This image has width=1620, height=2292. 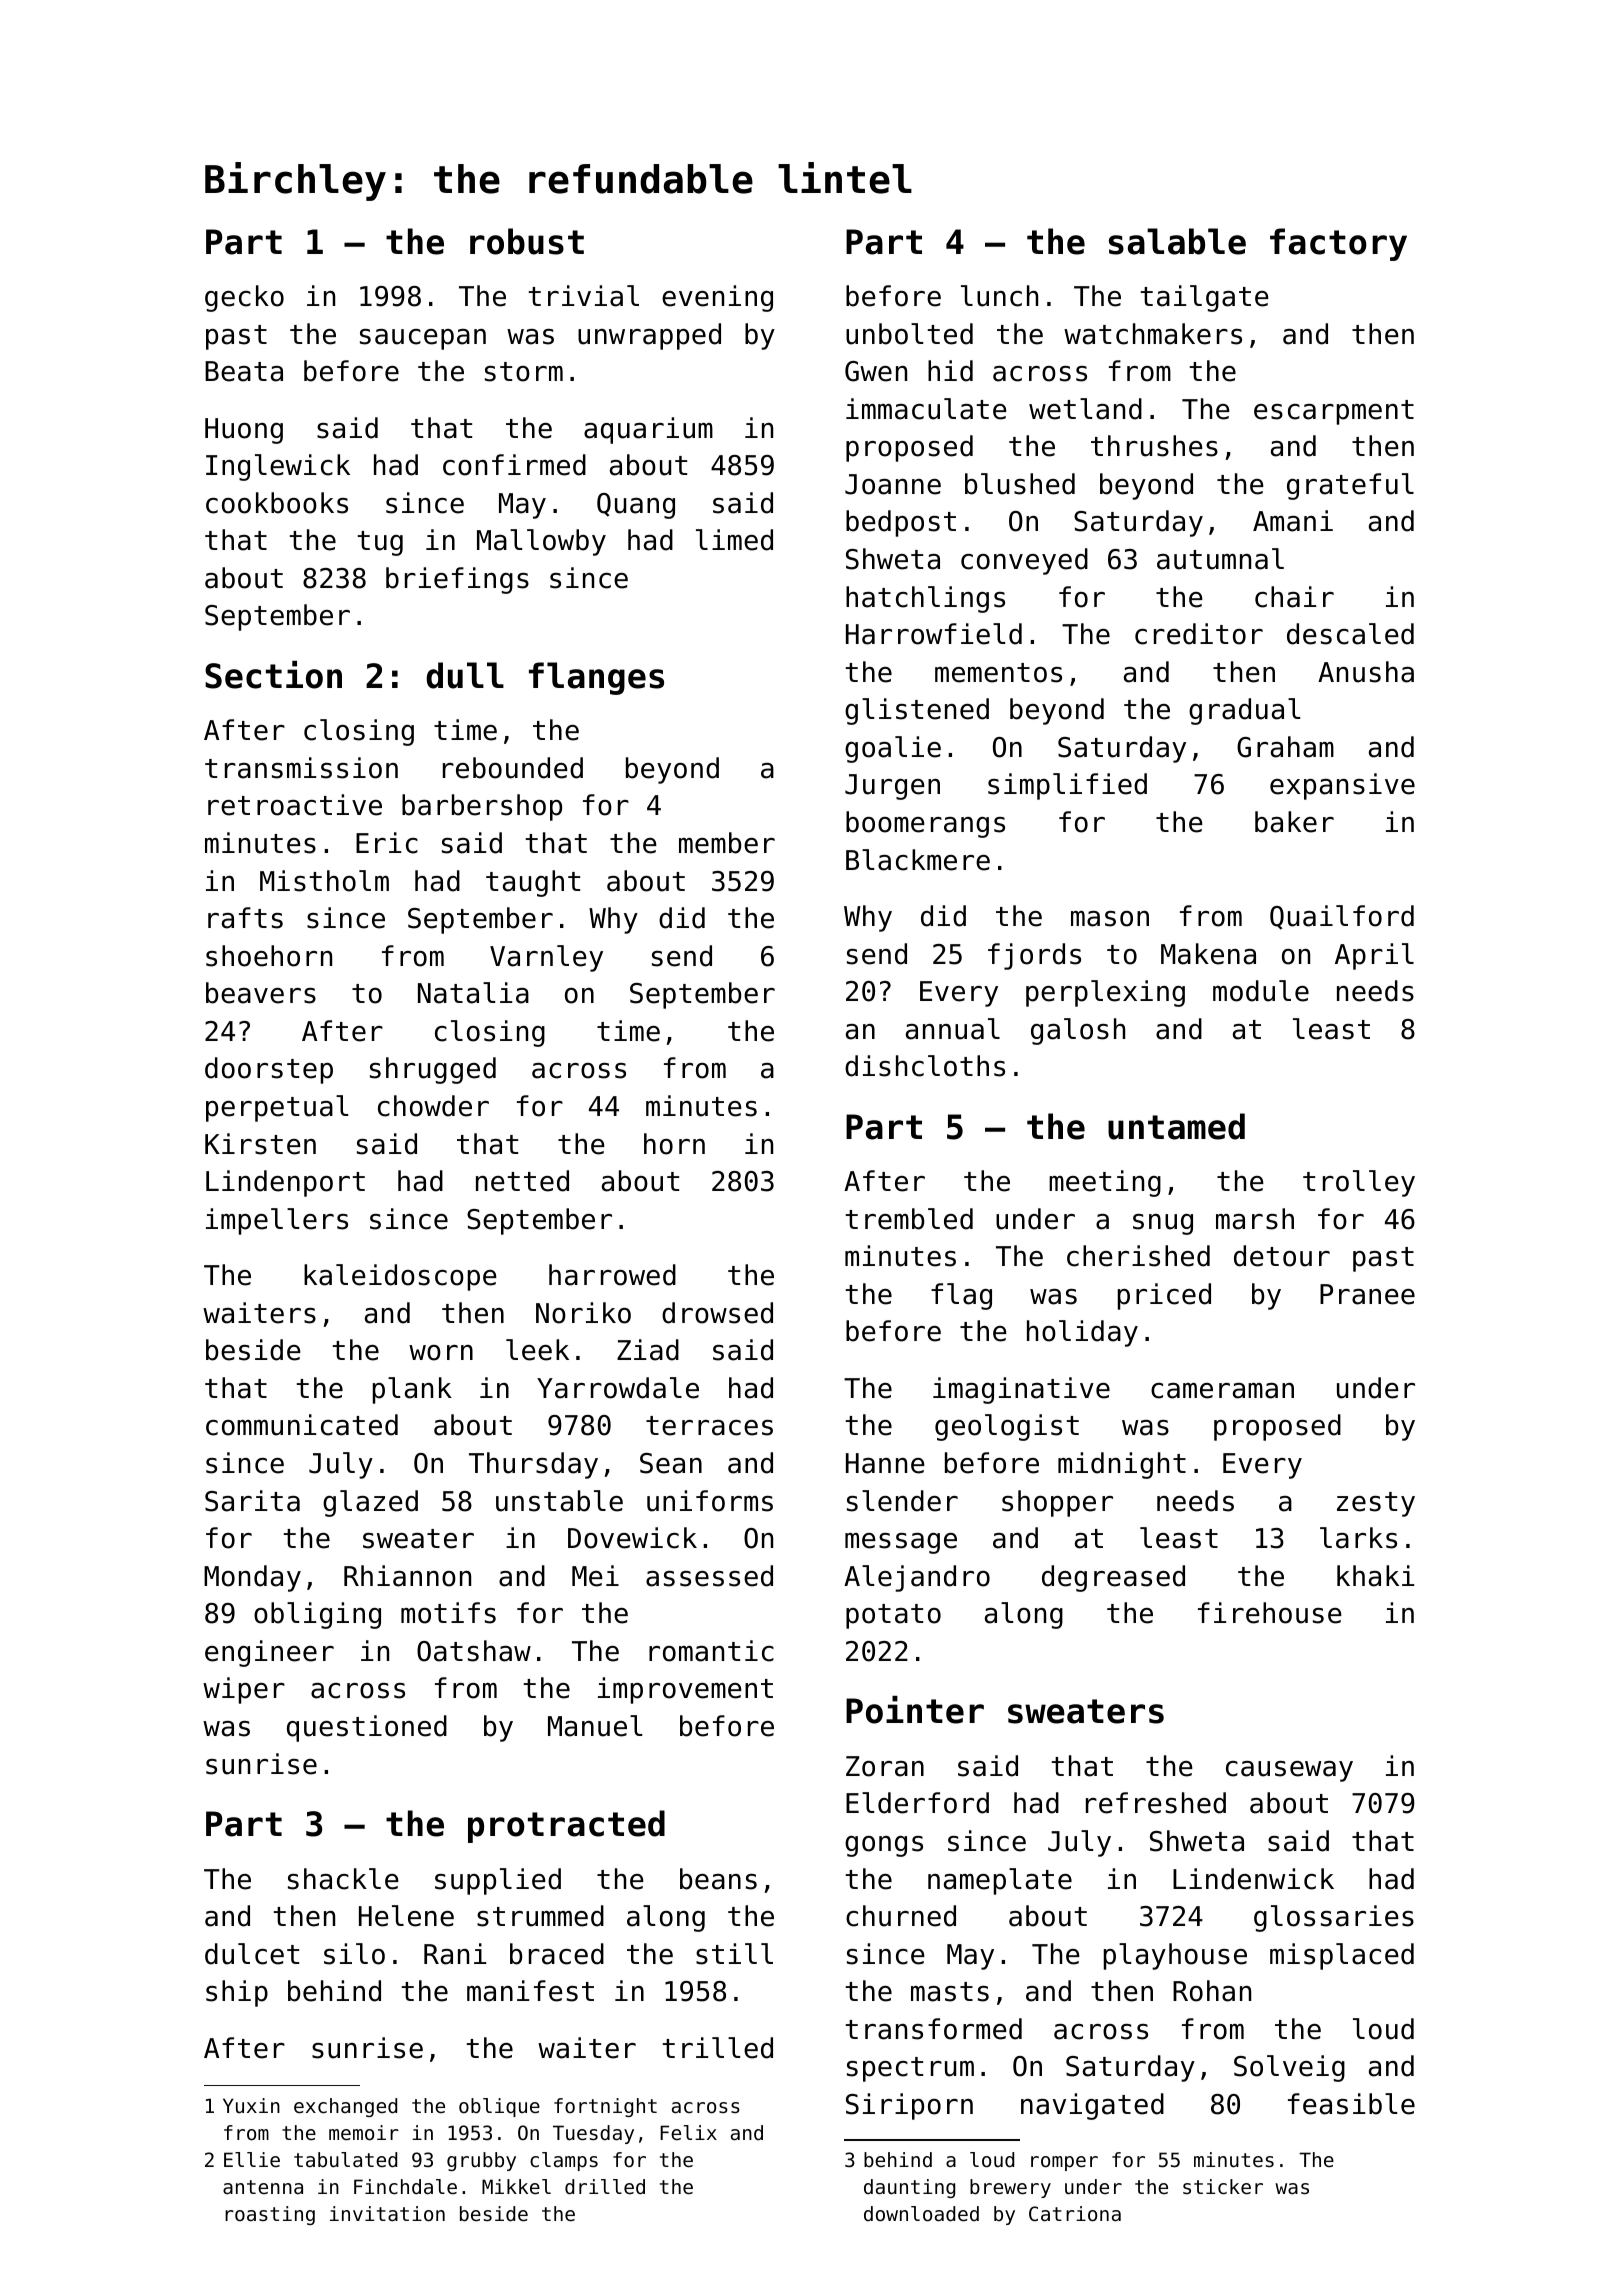 What do you see at coordinates (277, 1221) in the image?
I see `impellers` at bounding box center [277, 1221].
